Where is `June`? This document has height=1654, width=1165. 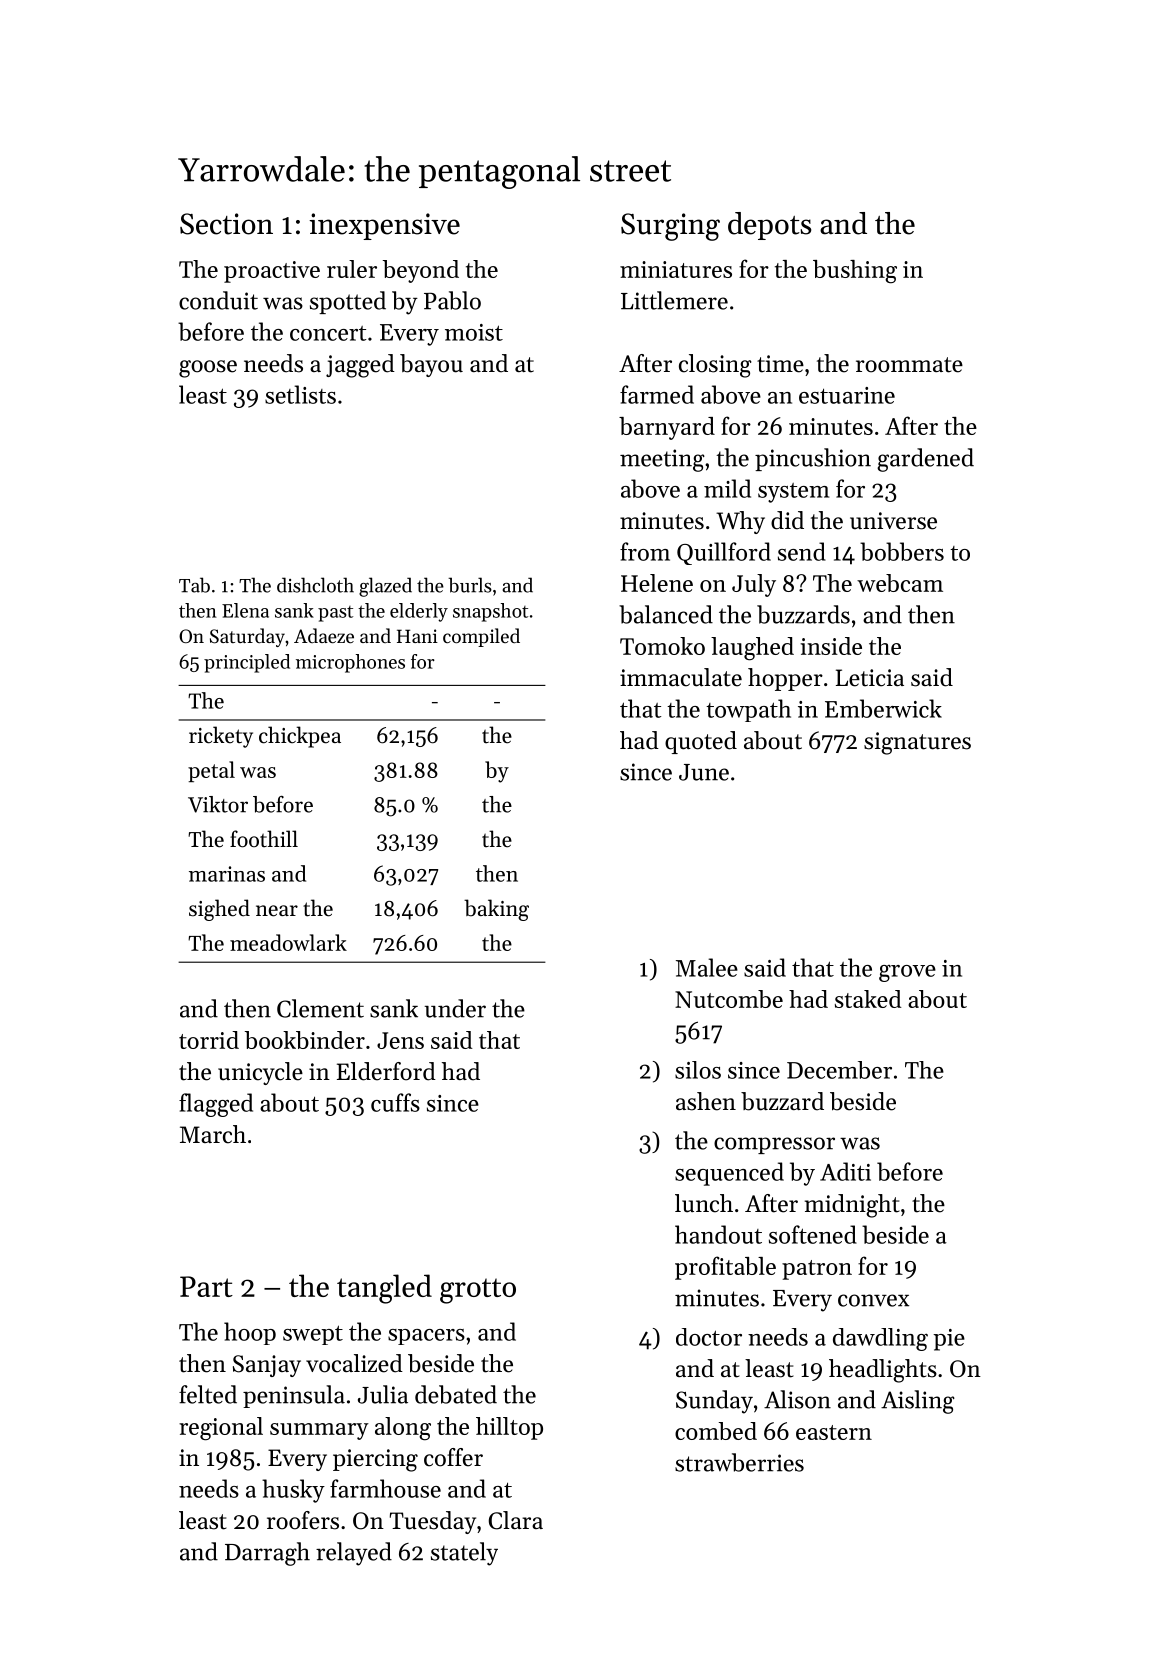 June is located at coordinates (704, 772).
